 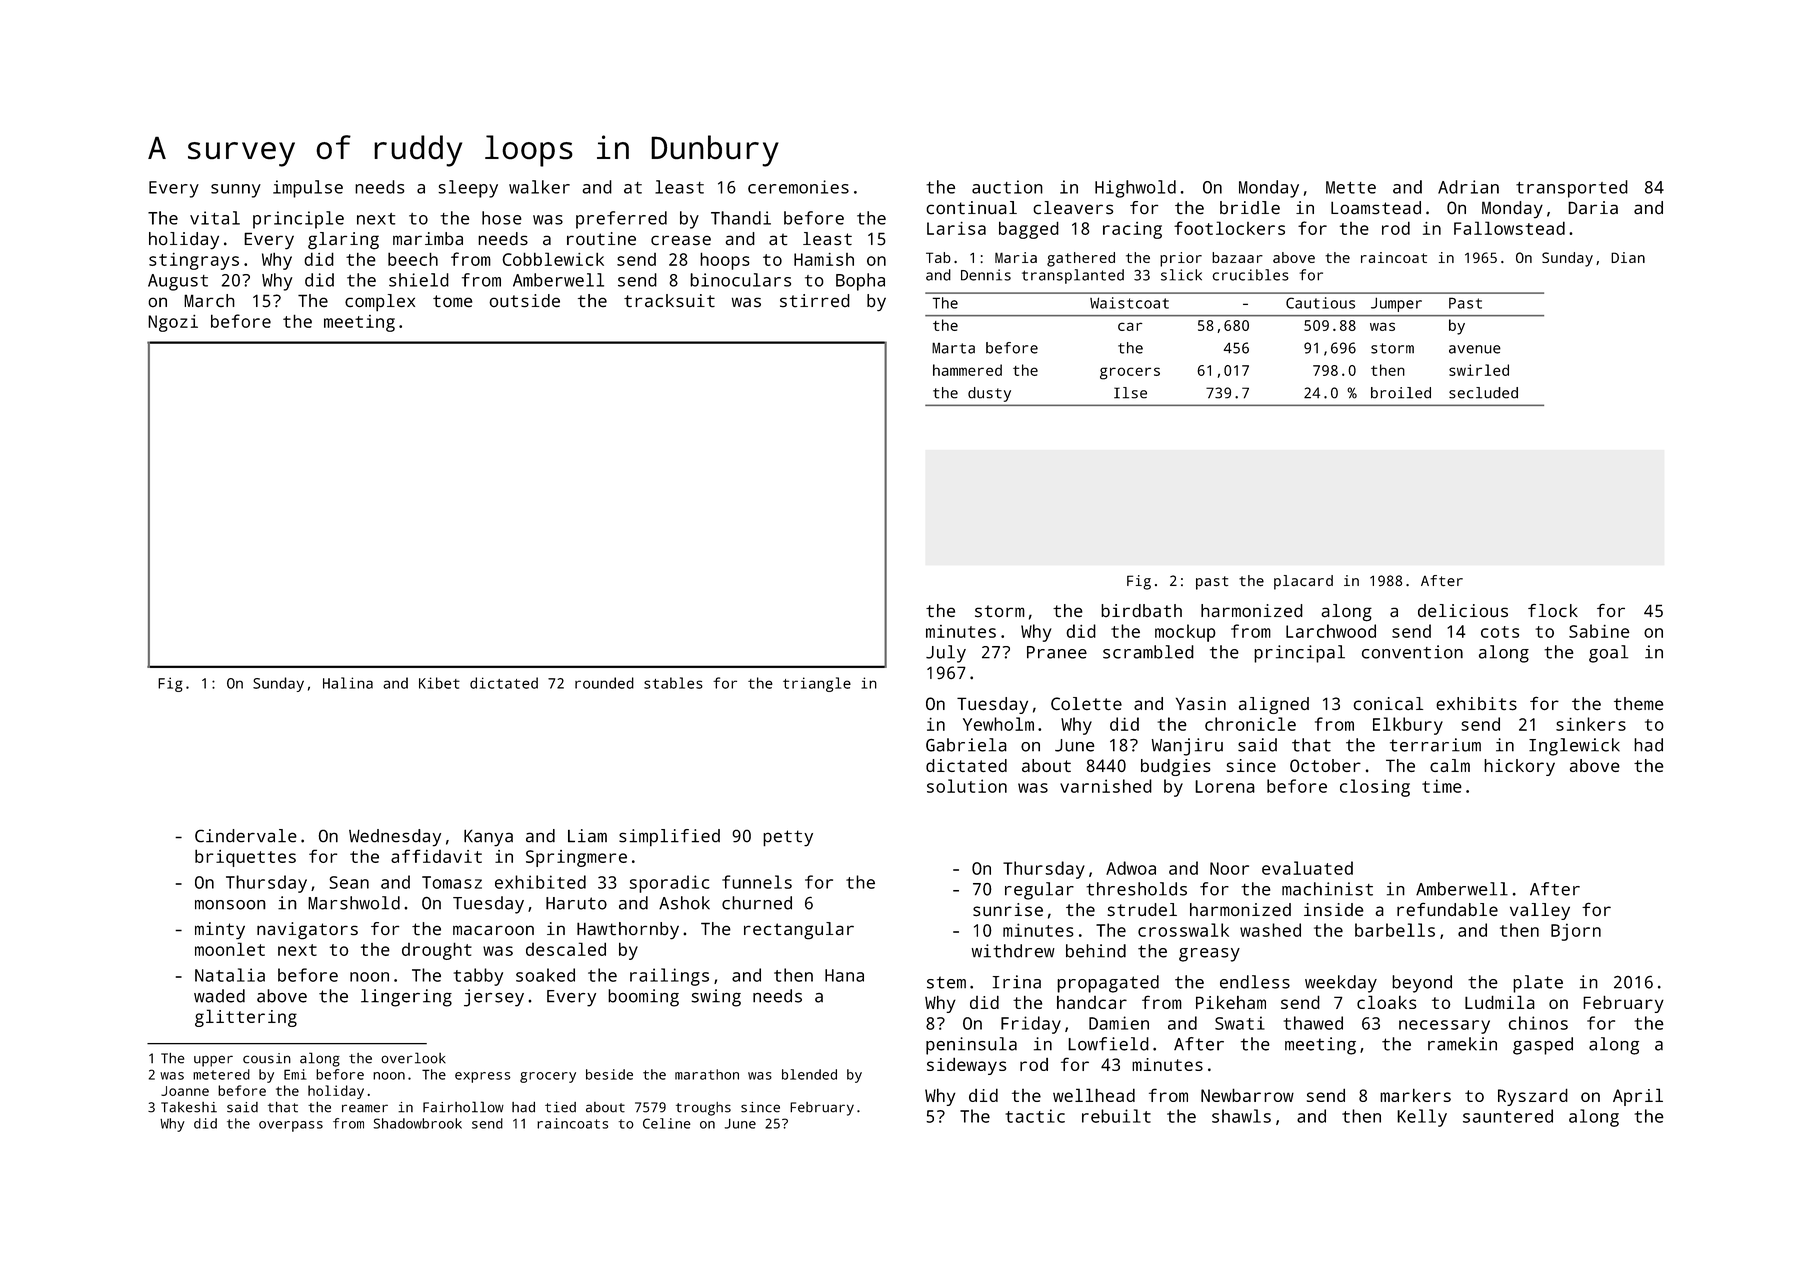 I want to click on tactic, so click(x=1035, y=1116).
